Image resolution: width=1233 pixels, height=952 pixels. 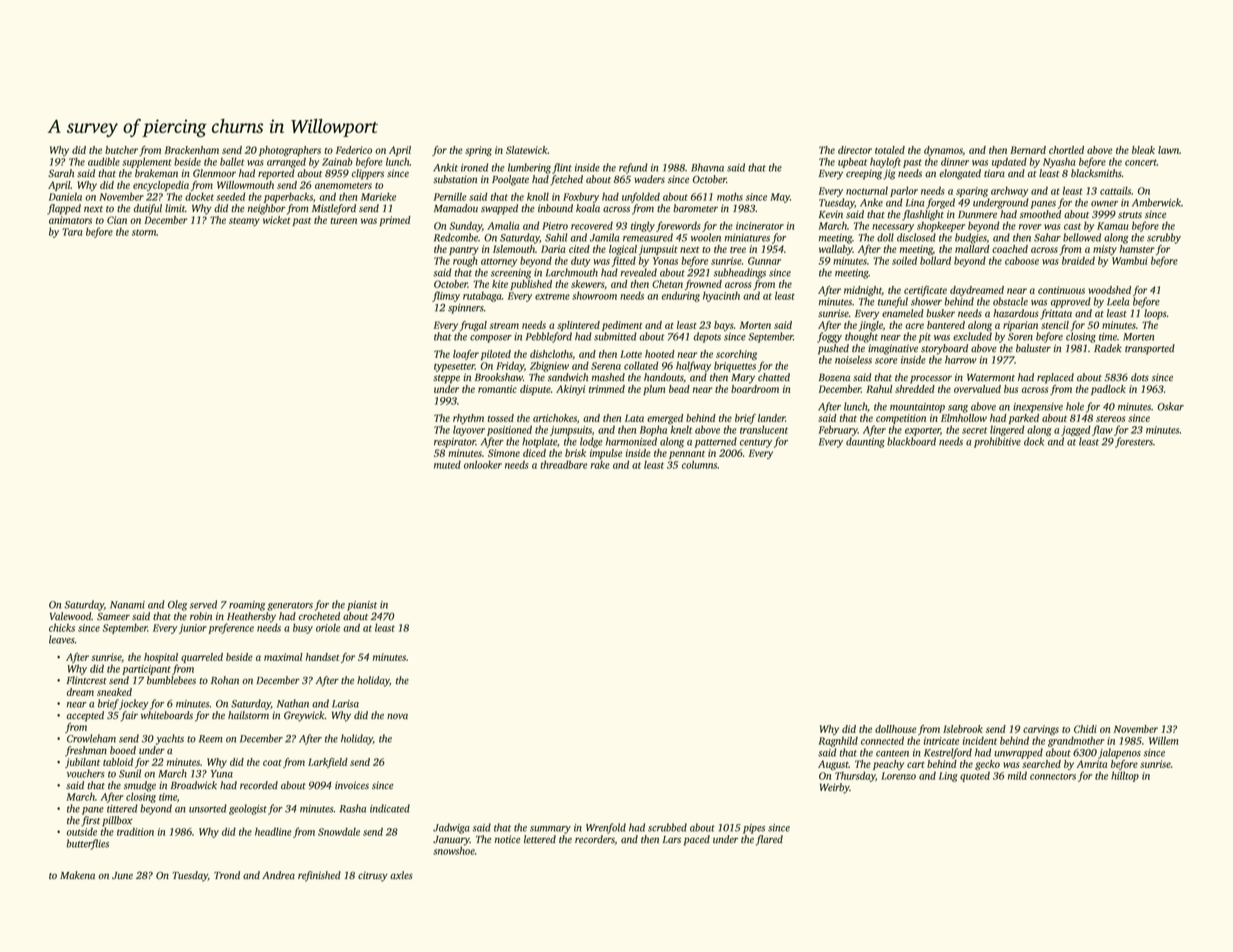 What do you see at coordinates (769, 840) in the screenshot?
I see `flared` at bounding box center [769, 840].
